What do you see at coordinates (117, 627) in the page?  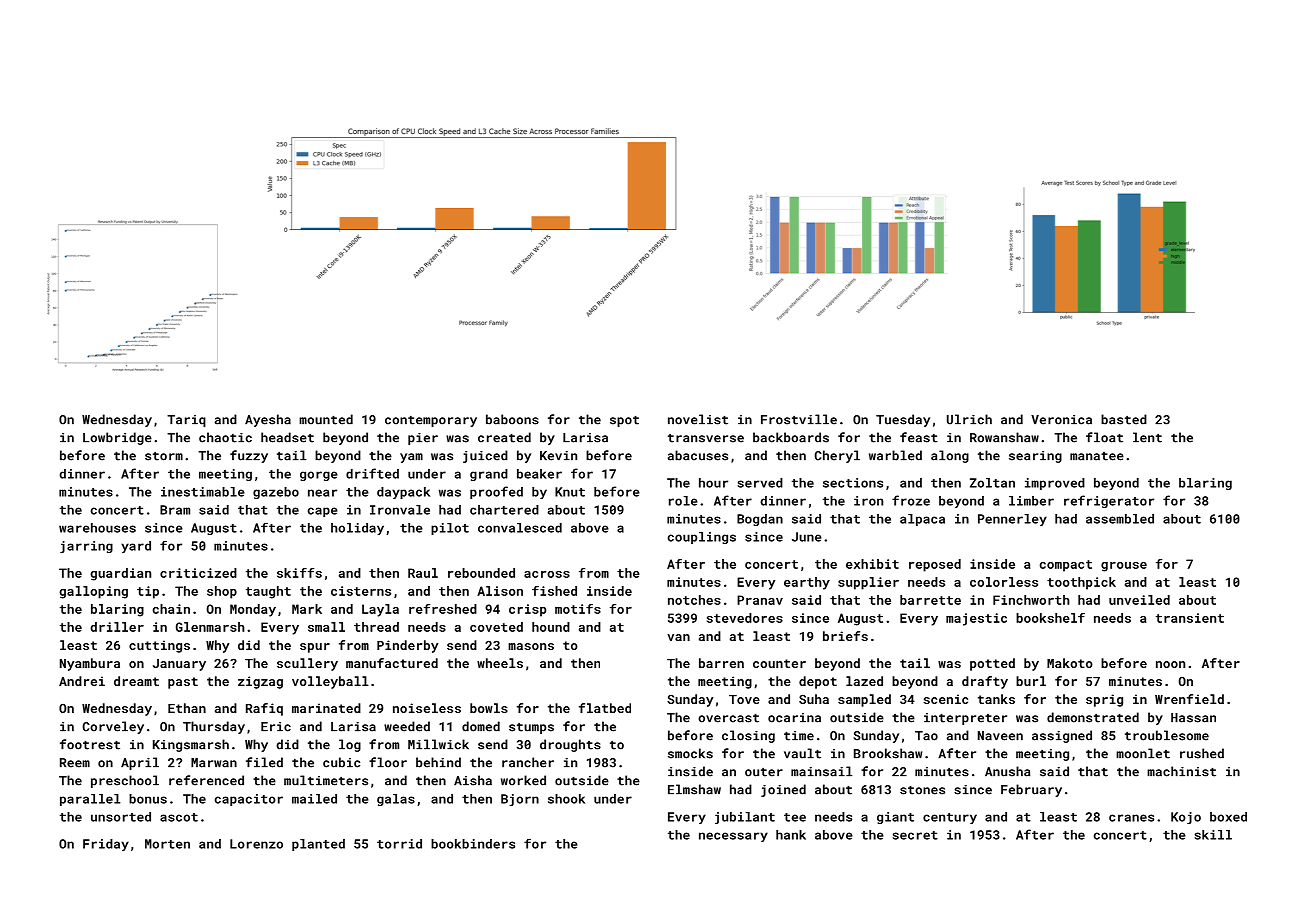 I see `driller` at bounding box center [117, 627].
